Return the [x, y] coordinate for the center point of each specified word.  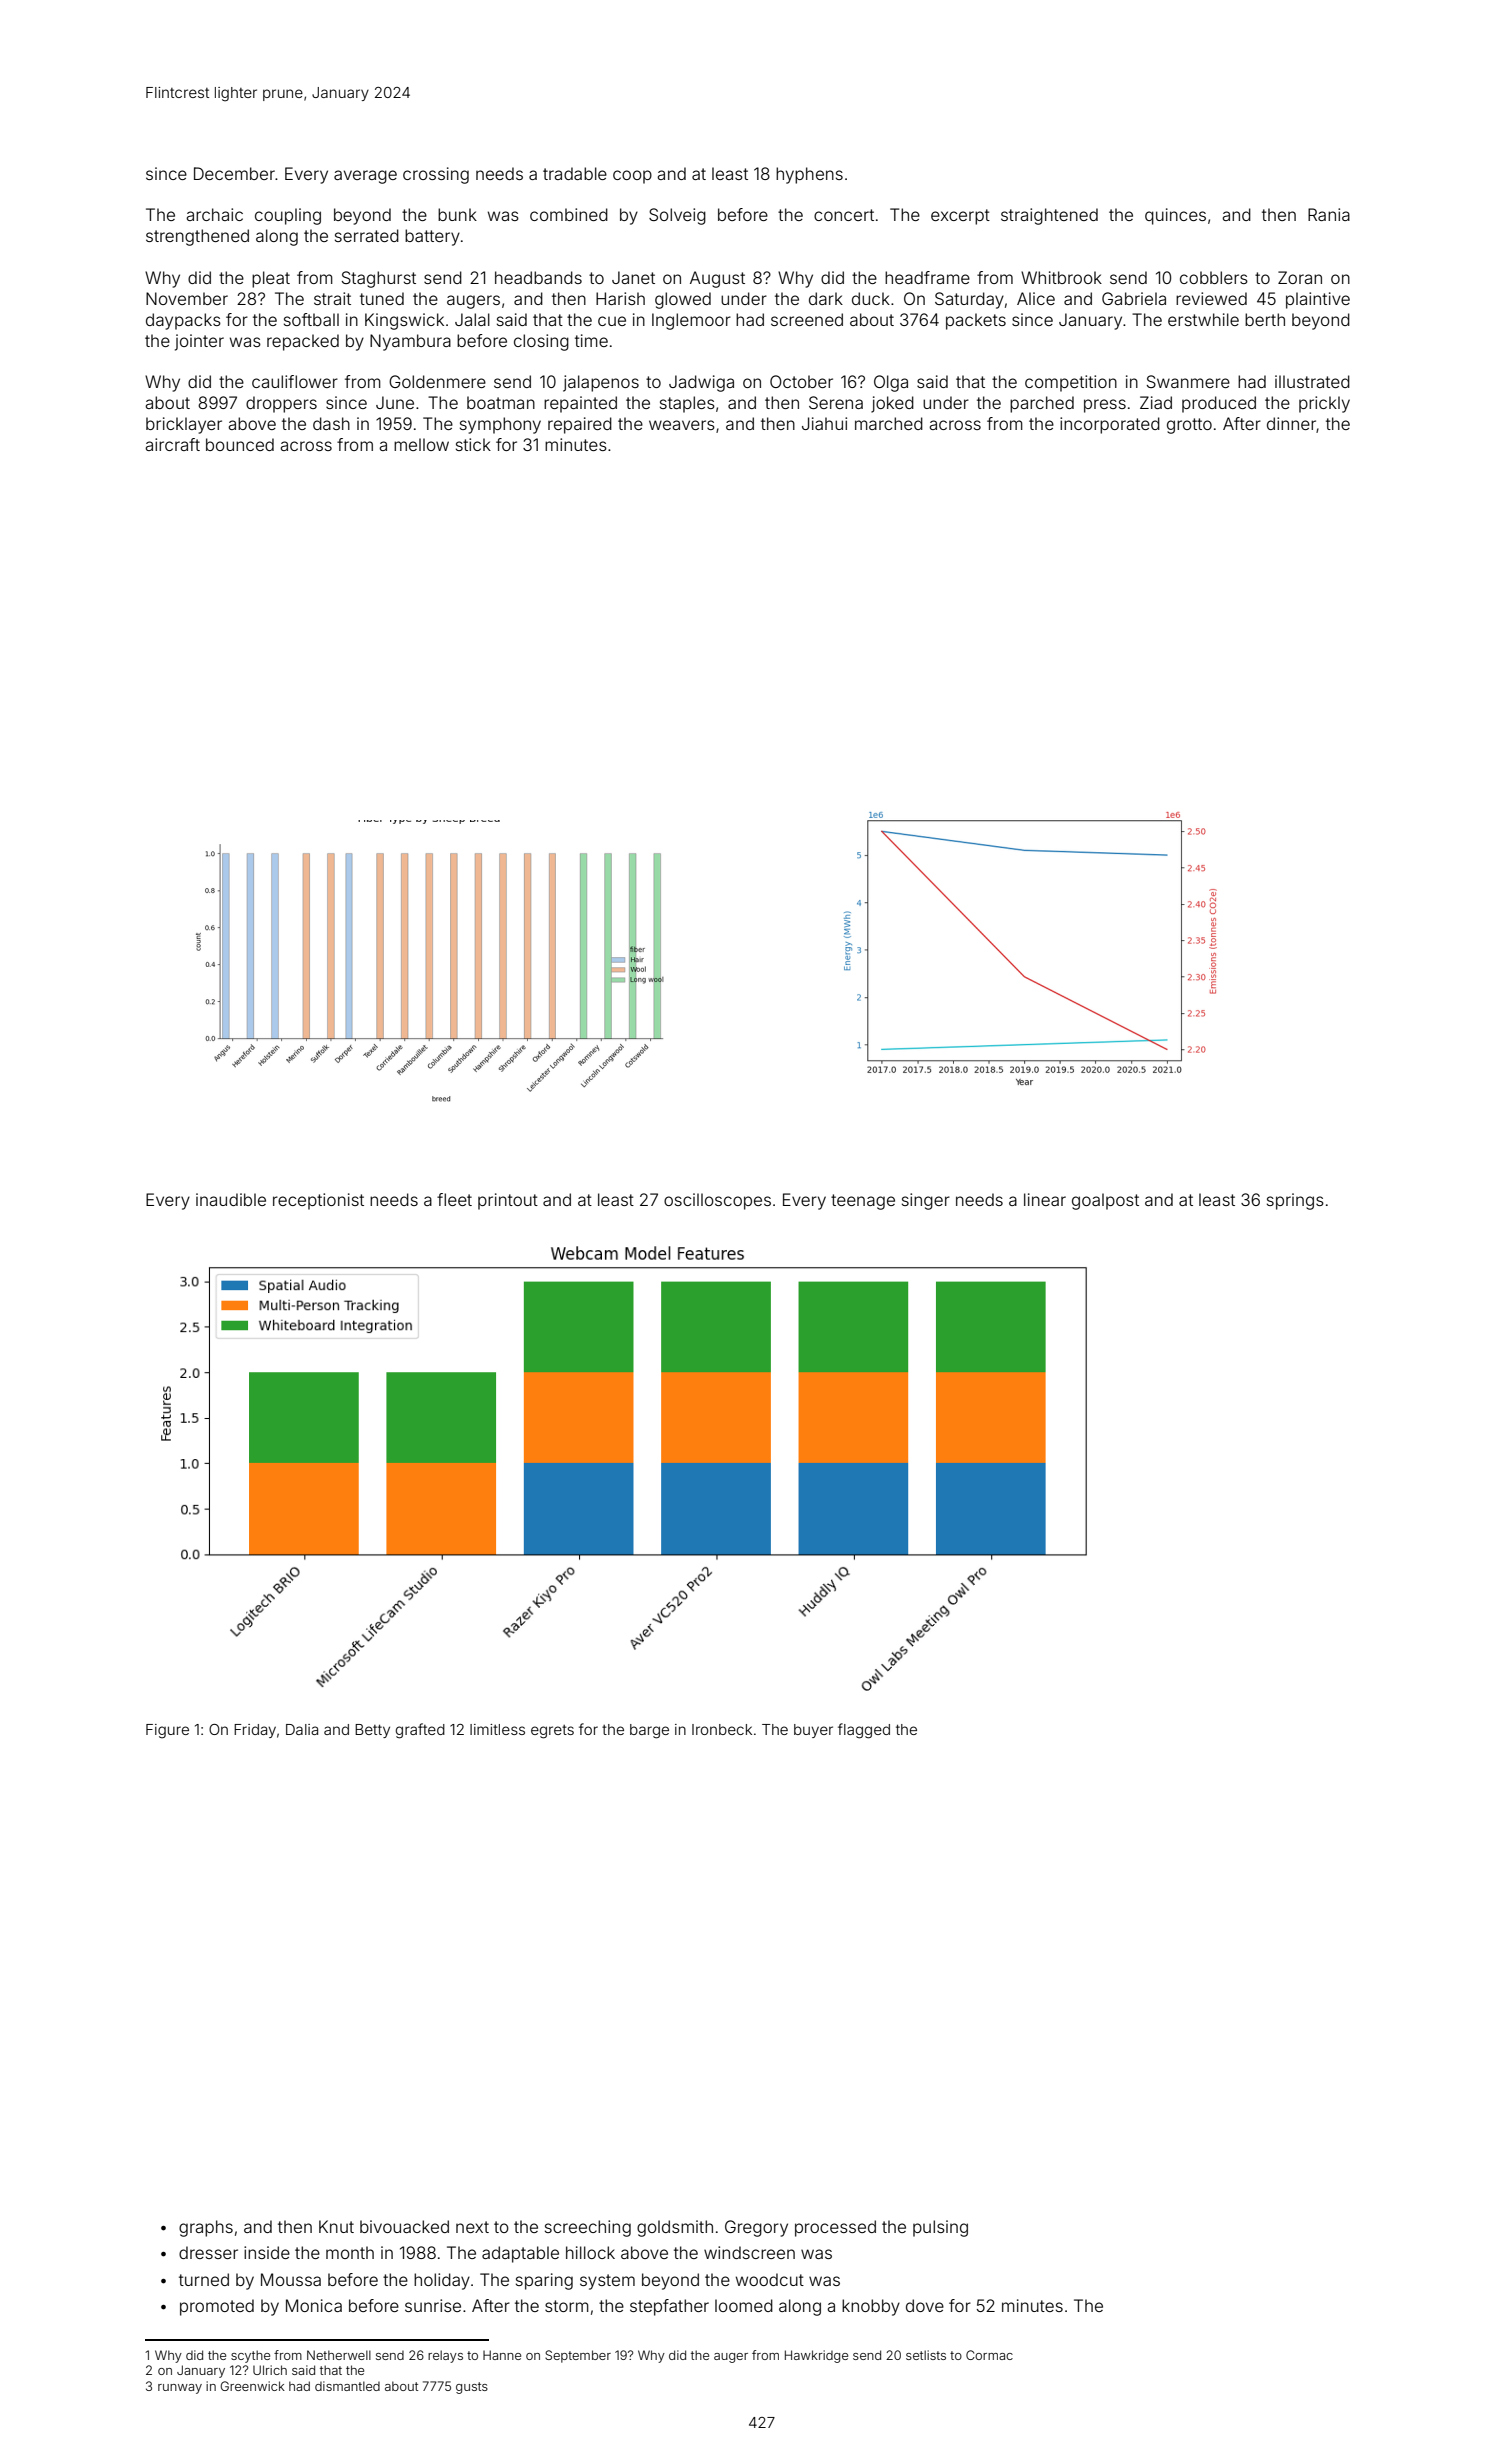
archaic [214, 214]
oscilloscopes [717, 1201]
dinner [1291, 423]
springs [1295, 1201]
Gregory [756, 2228]
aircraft [172, 444]
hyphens [809, 175]
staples [687, 404]
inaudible [231, 1199]
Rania [1329, 214]
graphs [206, 2228]
